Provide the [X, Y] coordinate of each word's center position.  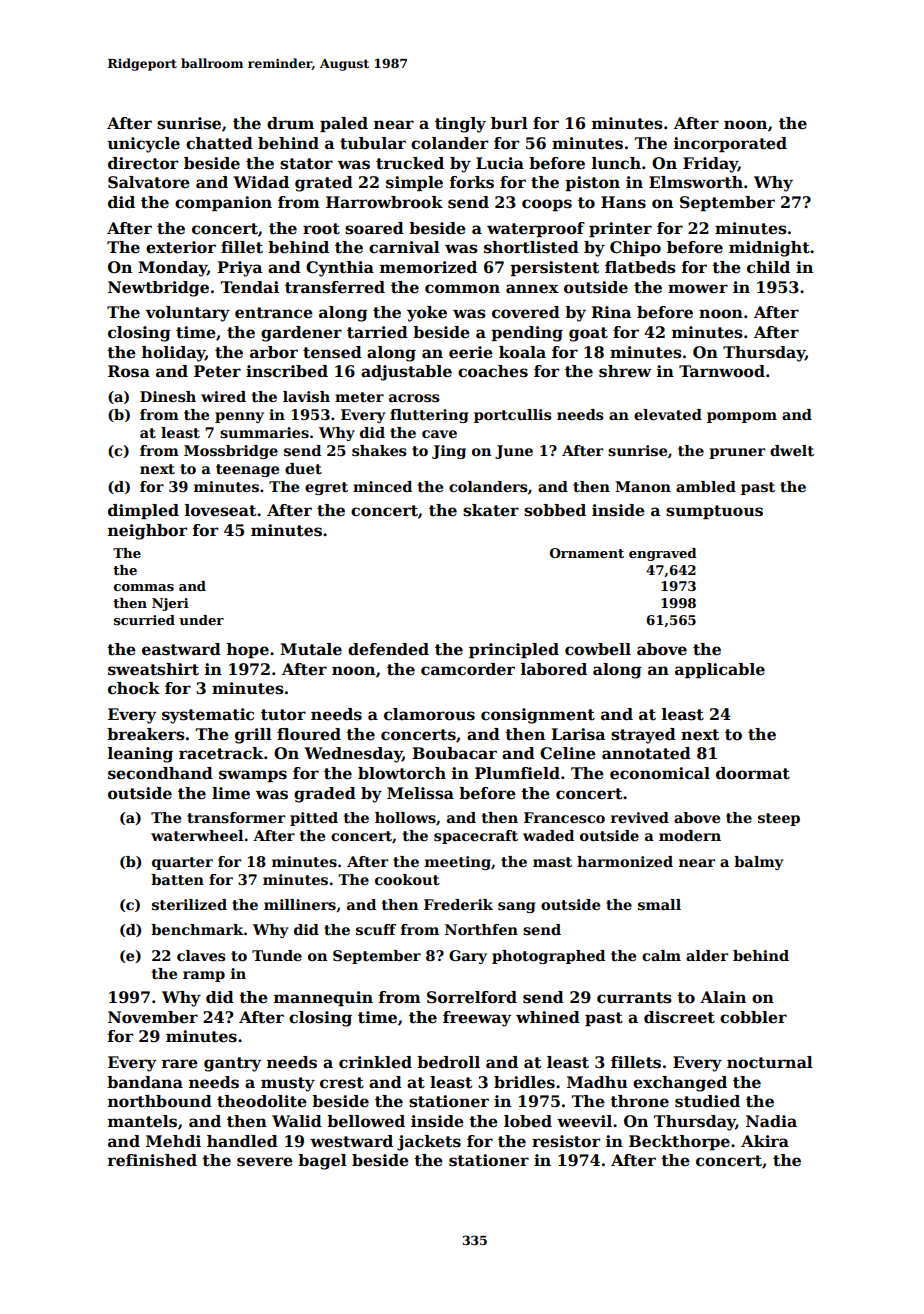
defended [388, 649]
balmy [758, 863]
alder [707, 955]
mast [552, 862]
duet [303, 468]
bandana [145, 1082]
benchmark [197, 929]
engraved [663, 554]
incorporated [730, 144]
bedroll [448, 1062]
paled [344, 124]
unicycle [143, 145]
